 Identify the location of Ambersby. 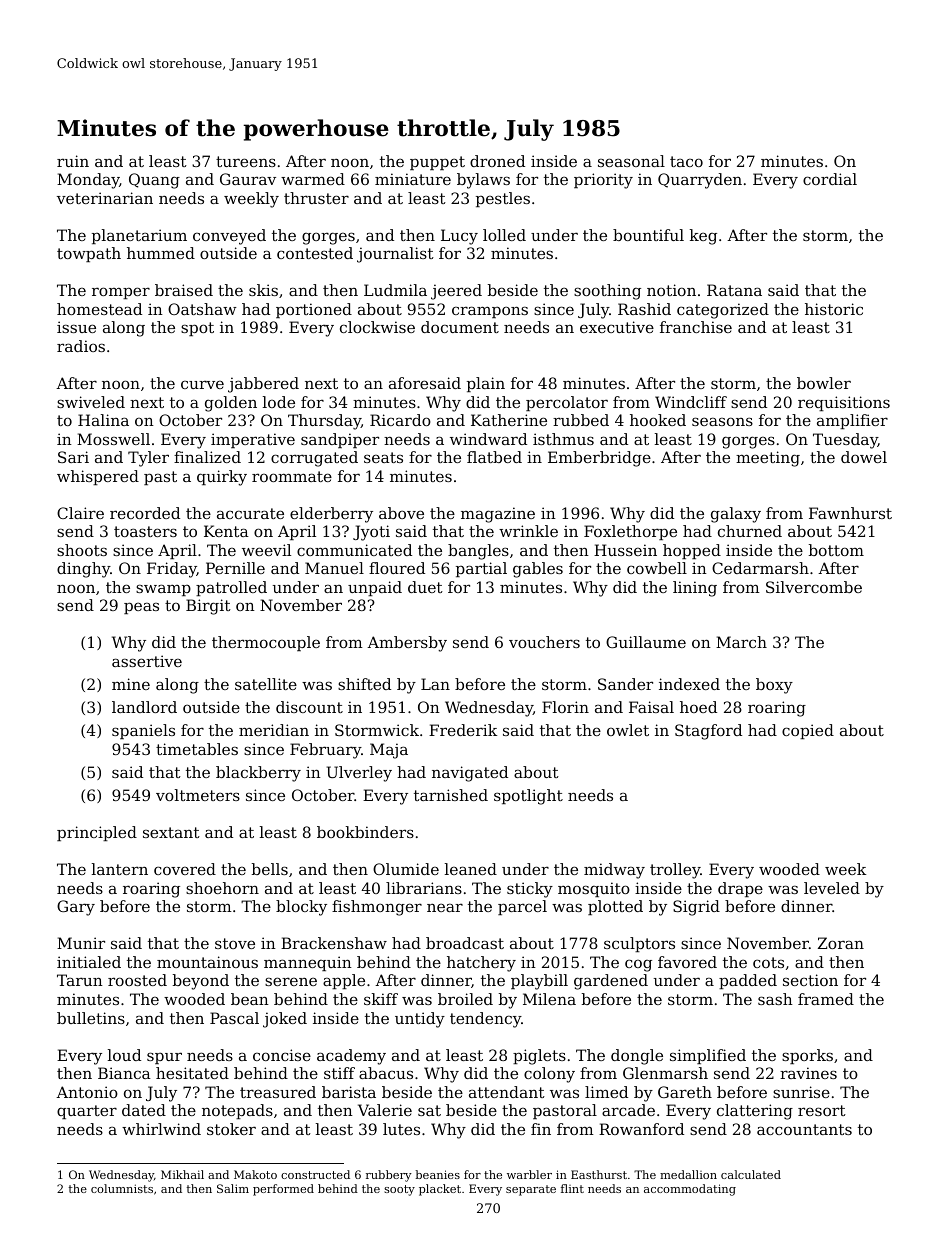
(407, 644).
